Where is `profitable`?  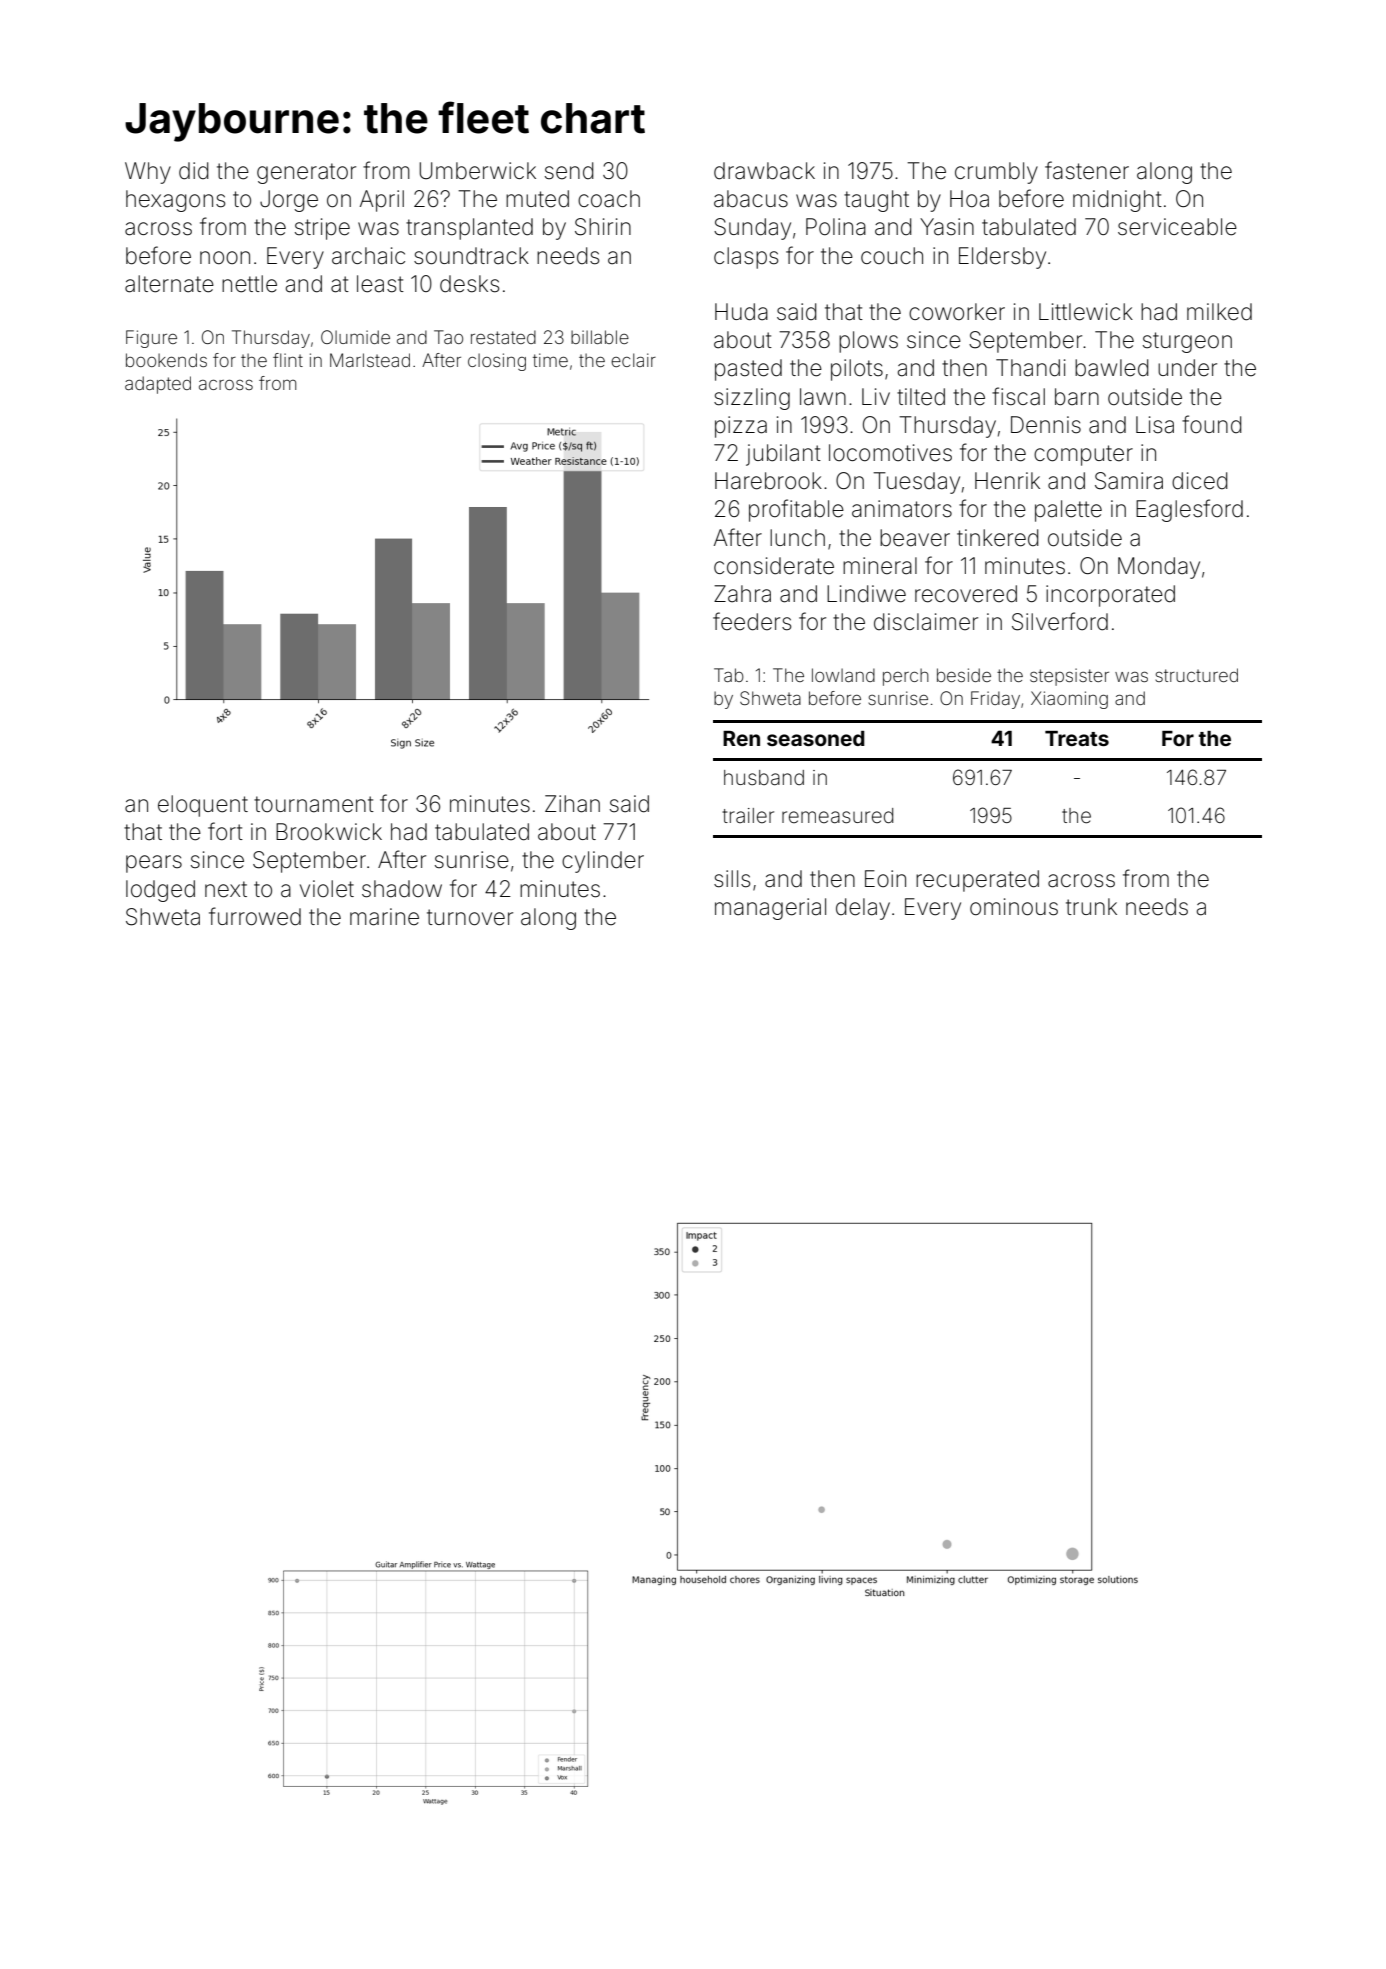 profitable is located at coordinates (796, 510).
